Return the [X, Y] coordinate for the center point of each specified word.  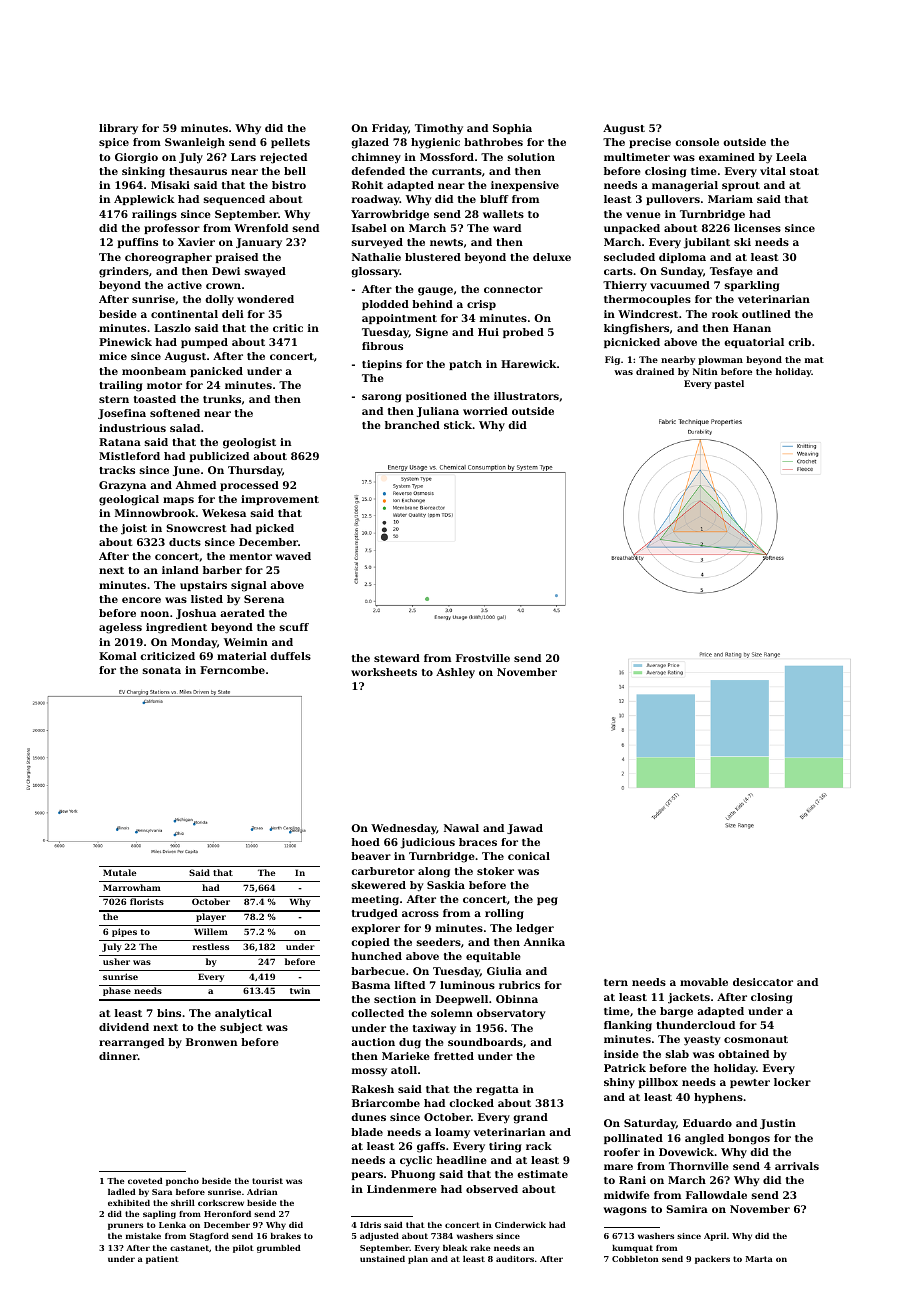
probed [523, 333]
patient [162, 1260]
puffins [138, 243]
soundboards [485, 1042]
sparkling [752, 286]
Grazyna [122, 486]
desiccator [763, 982]
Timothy [439, 129]
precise [650, 143]
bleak [455, 1248]
